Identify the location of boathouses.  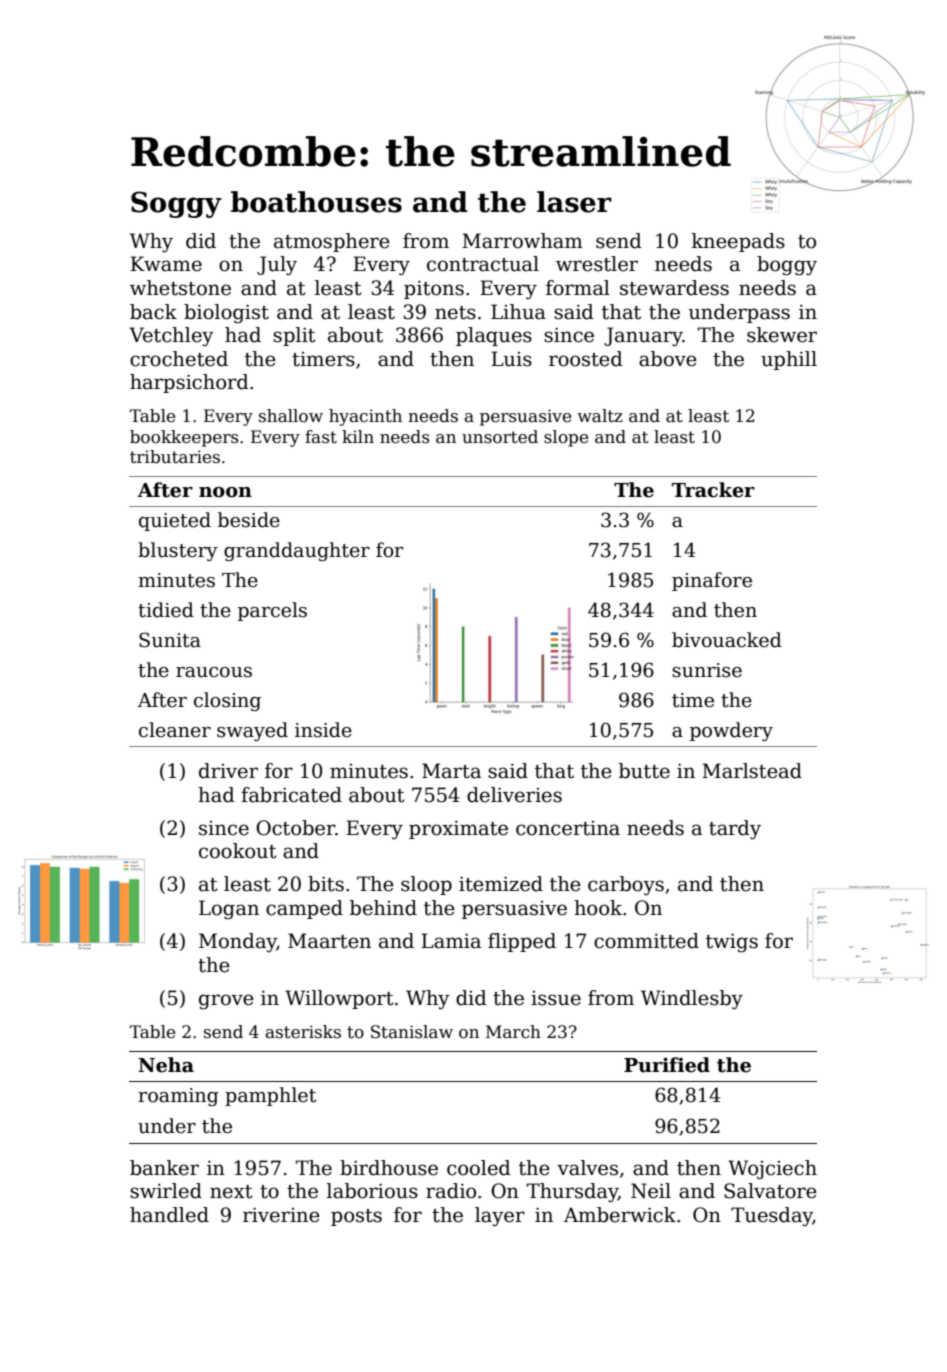
(316, 202).
